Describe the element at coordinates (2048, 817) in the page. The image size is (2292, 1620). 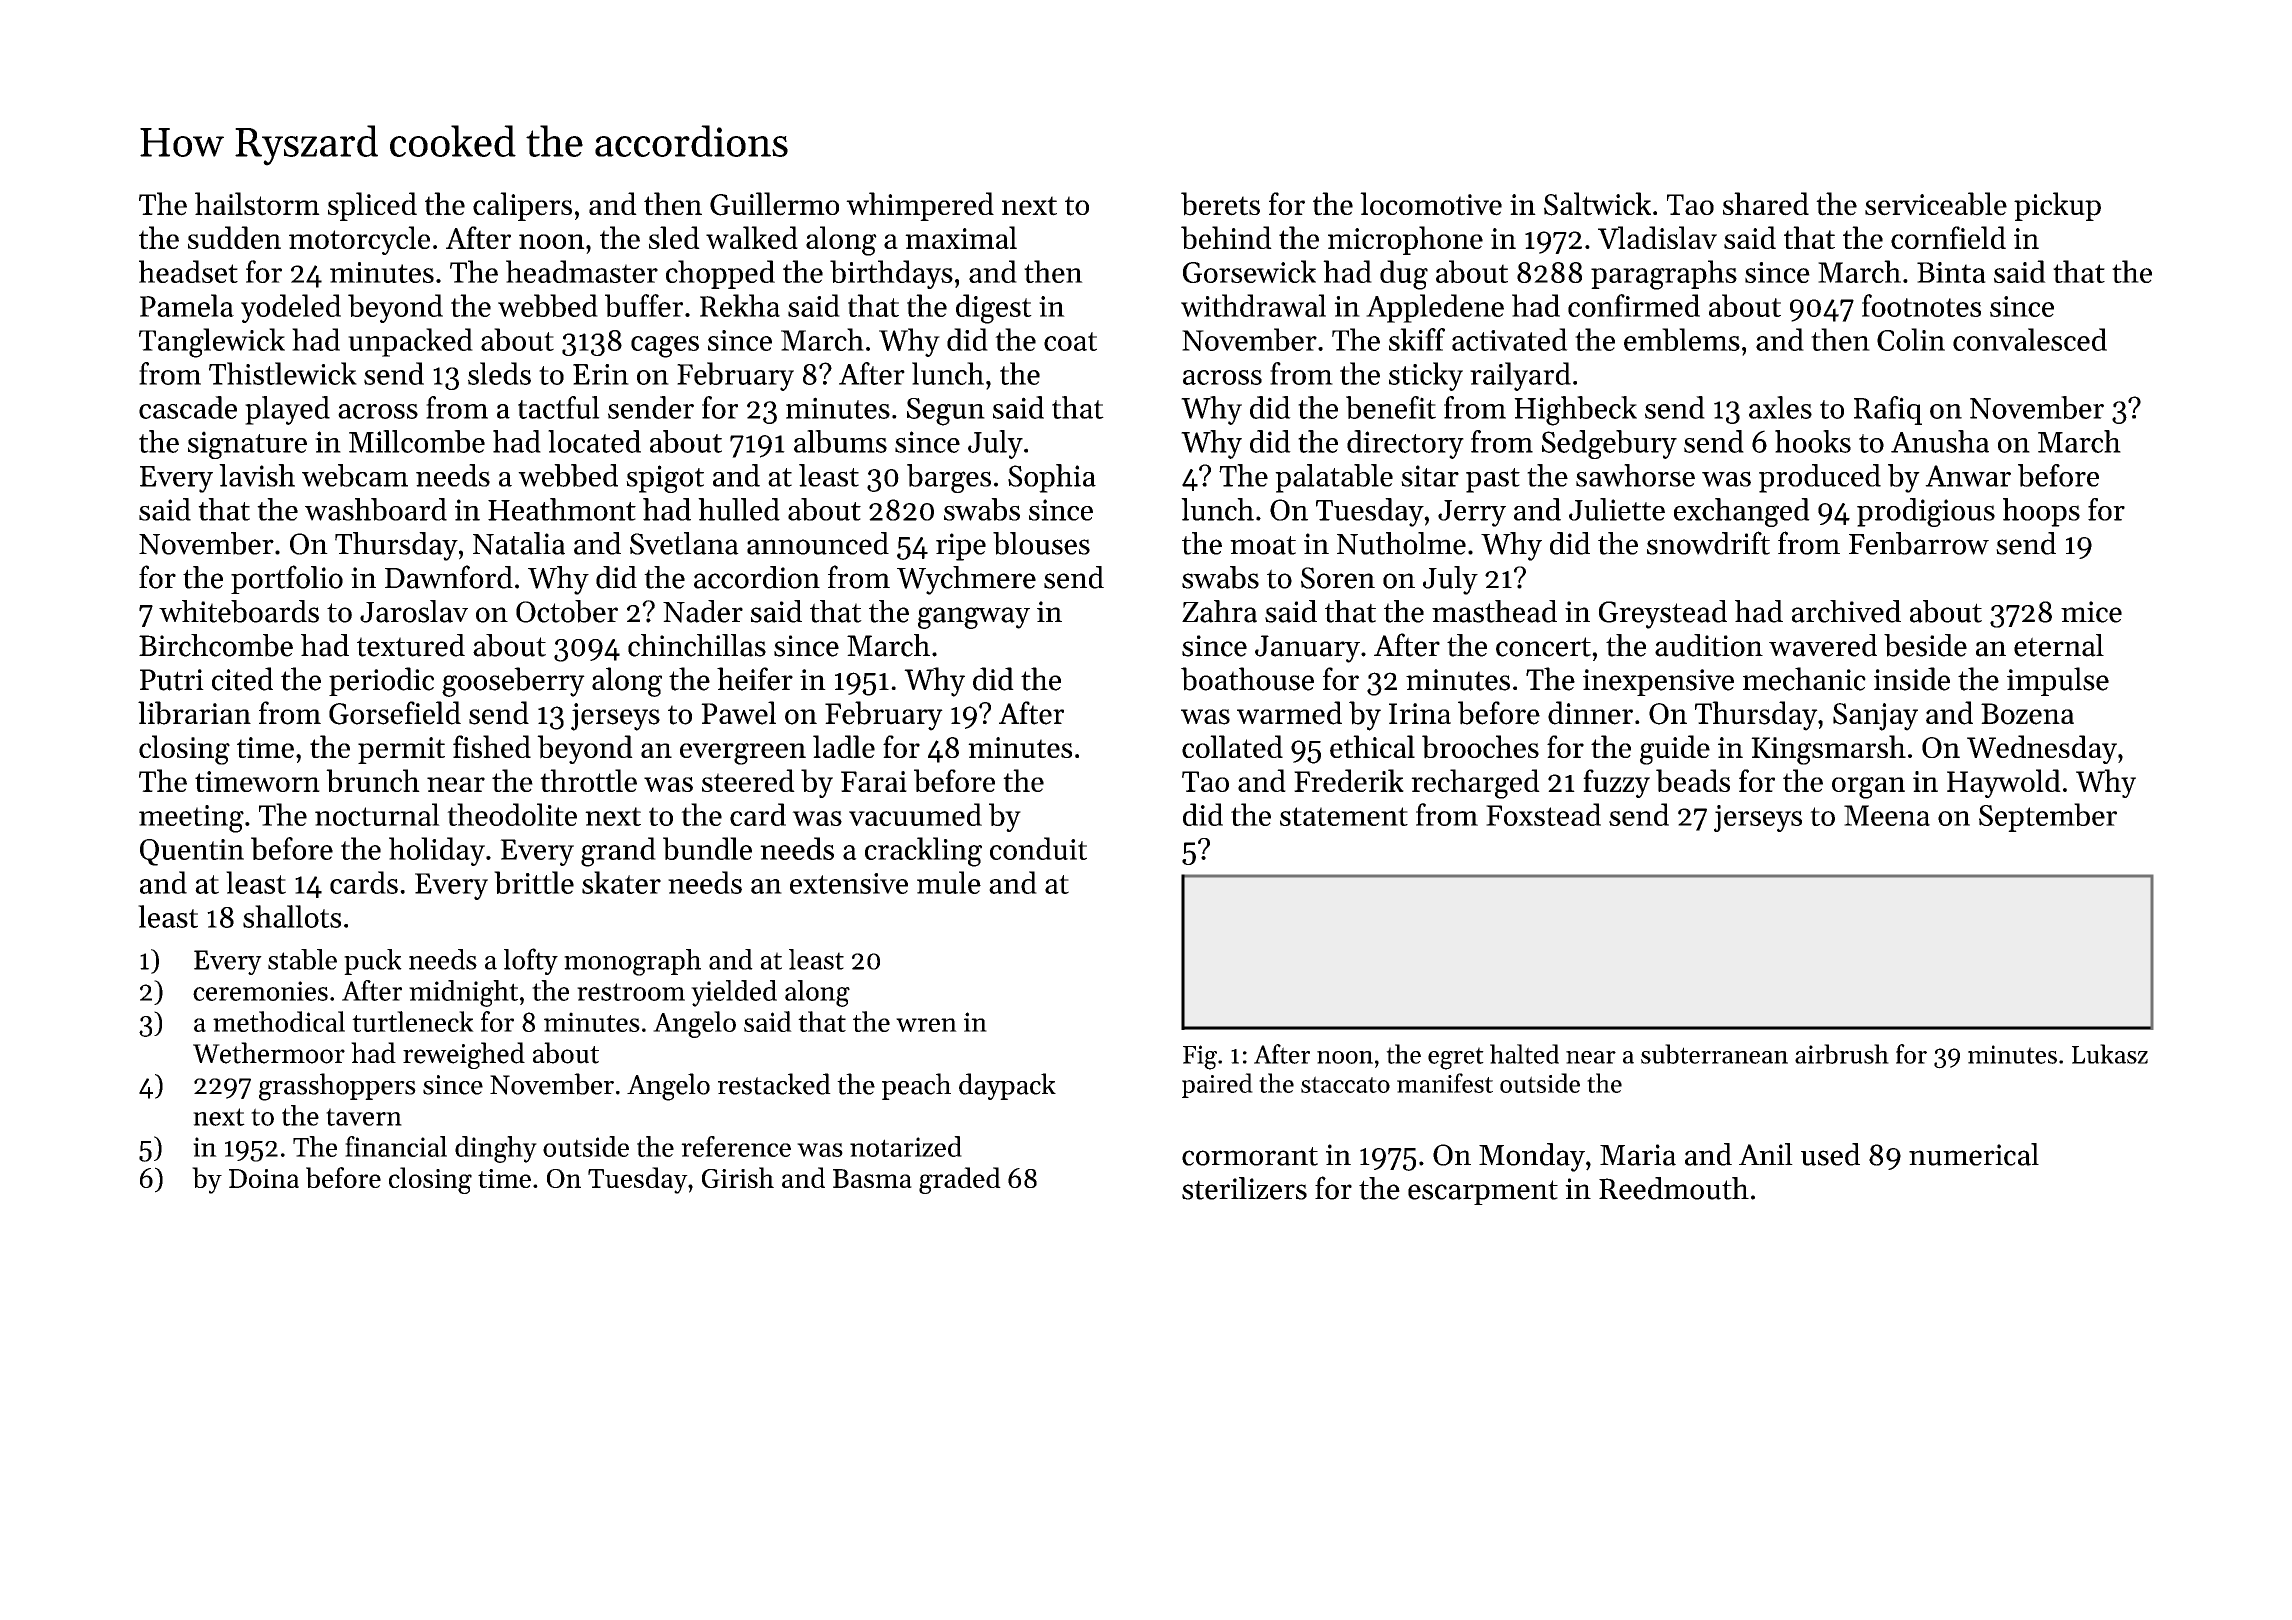
I see `September` at that location.
